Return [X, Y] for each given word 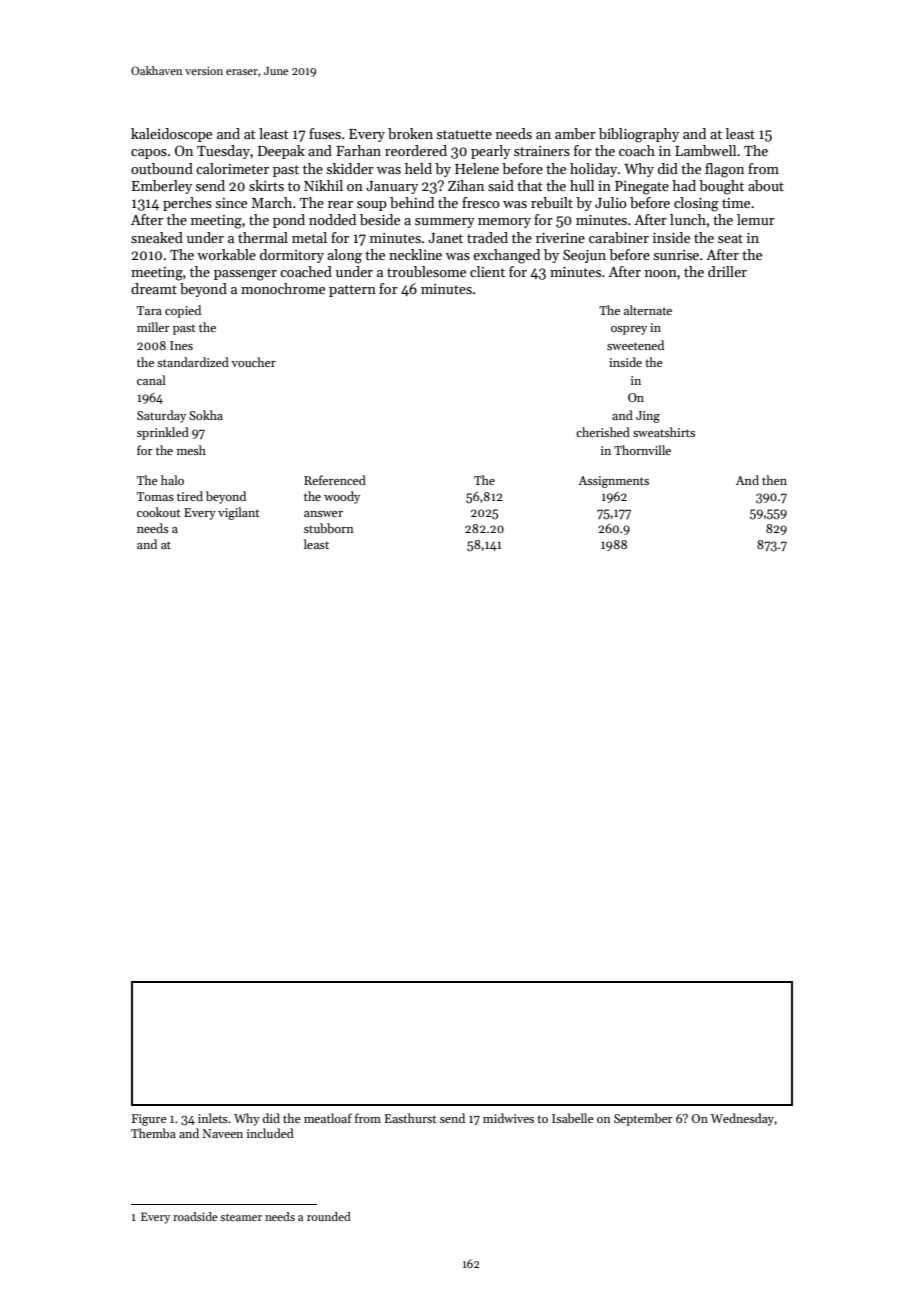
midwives [508, 1118]
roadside [195, 1216]
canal [151, 380]
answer [323, 514]
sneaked [157, 237]
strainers [542, 151]
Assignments [613, 482]
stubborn [329, 528]
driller [727, 271]
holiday [593, 170]
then [774, 480]
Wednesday [743, 1119]
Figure [149, 1120]
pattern [352, 291]
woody [342, 497]
